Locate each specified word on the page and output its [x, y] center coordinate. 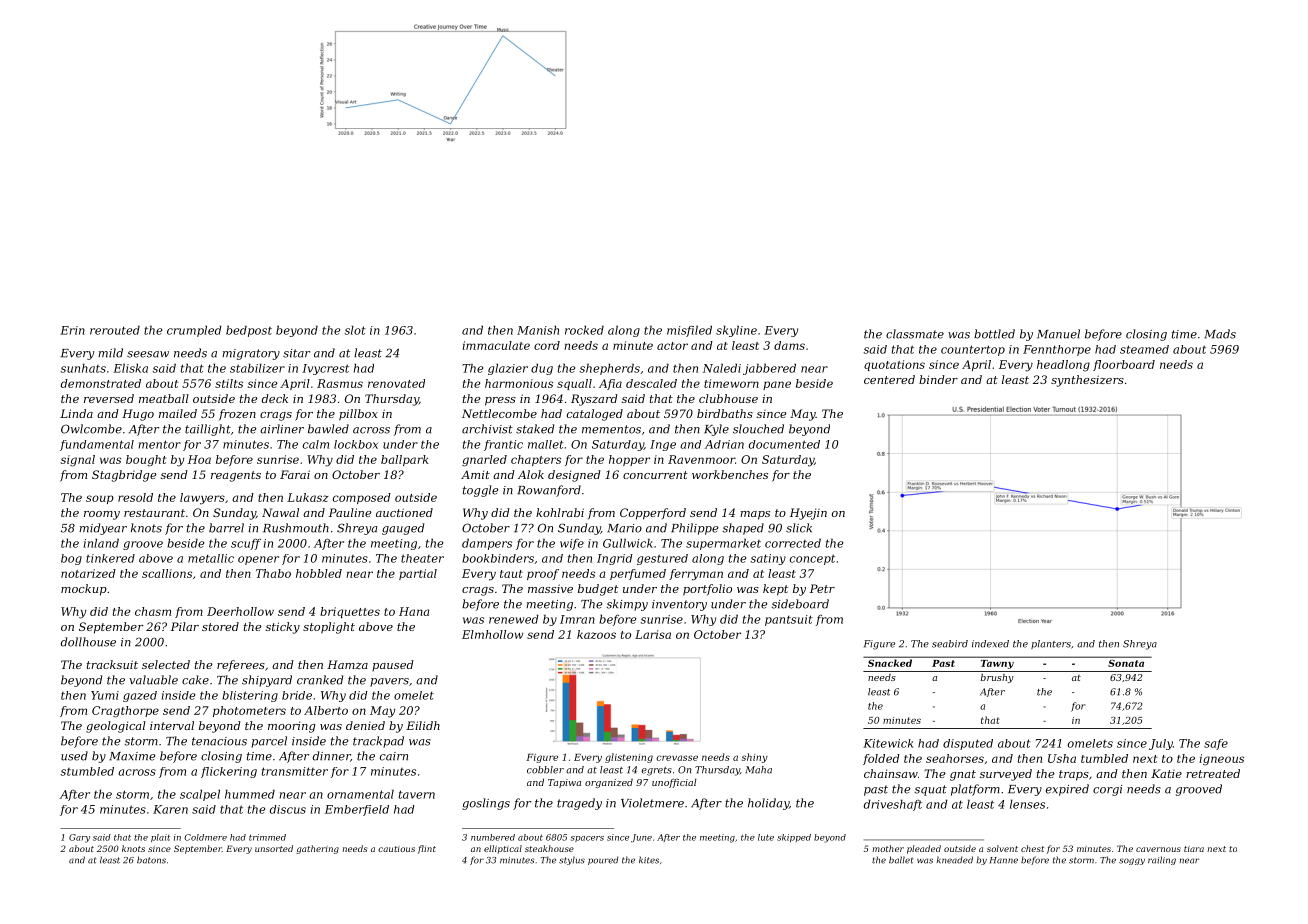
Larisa [653, 634]
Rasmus [340, 383]
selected [166, 664]
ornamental [360, 794]
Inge [663, 445]
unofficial [674, 783]
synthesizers [1087, 381]
